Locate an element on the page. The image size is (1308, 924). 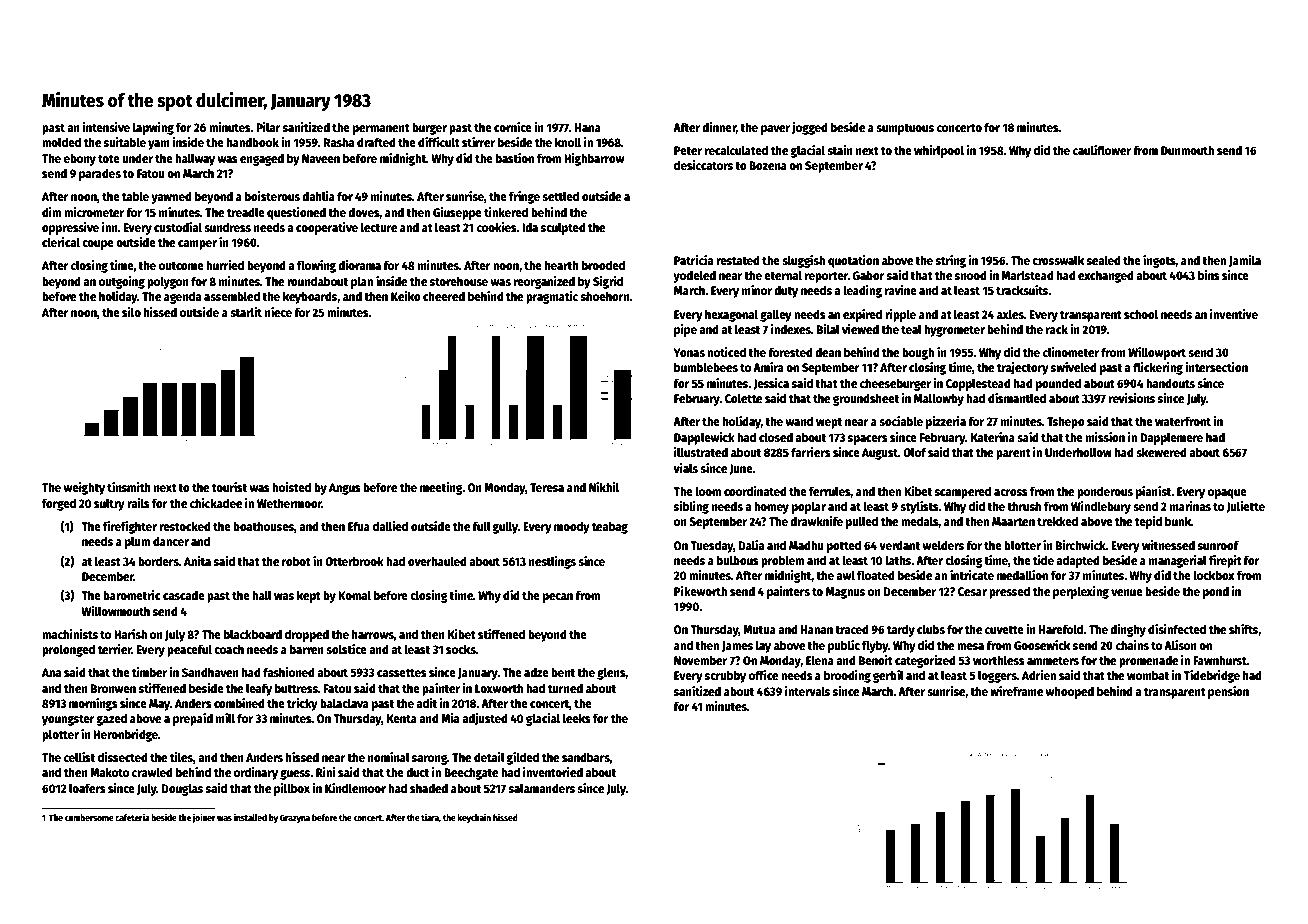
starlit is located at coordinates (246, 312).
